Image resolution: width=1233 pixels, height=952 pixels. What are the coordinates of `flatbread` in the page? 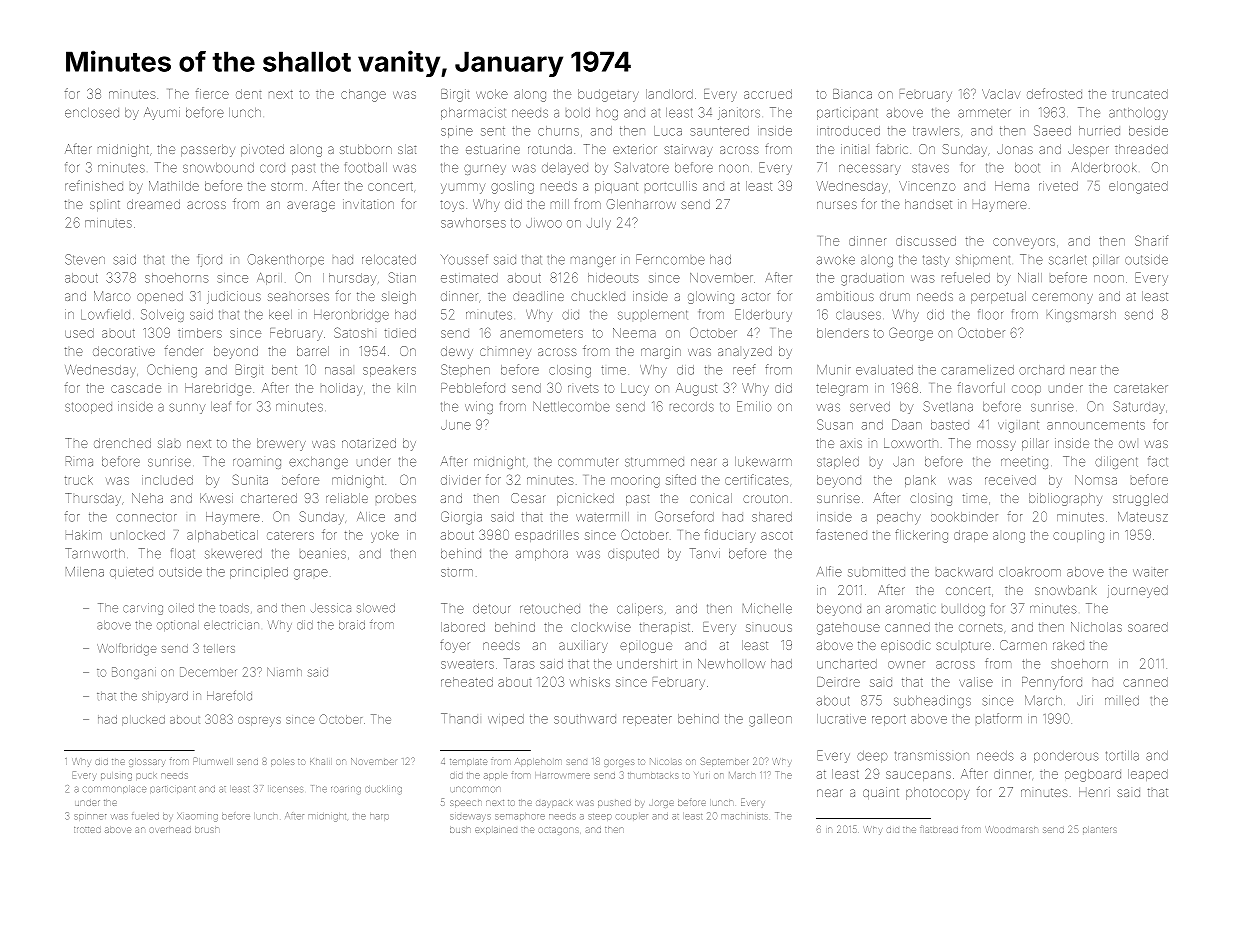 It's located at (939, 830).
